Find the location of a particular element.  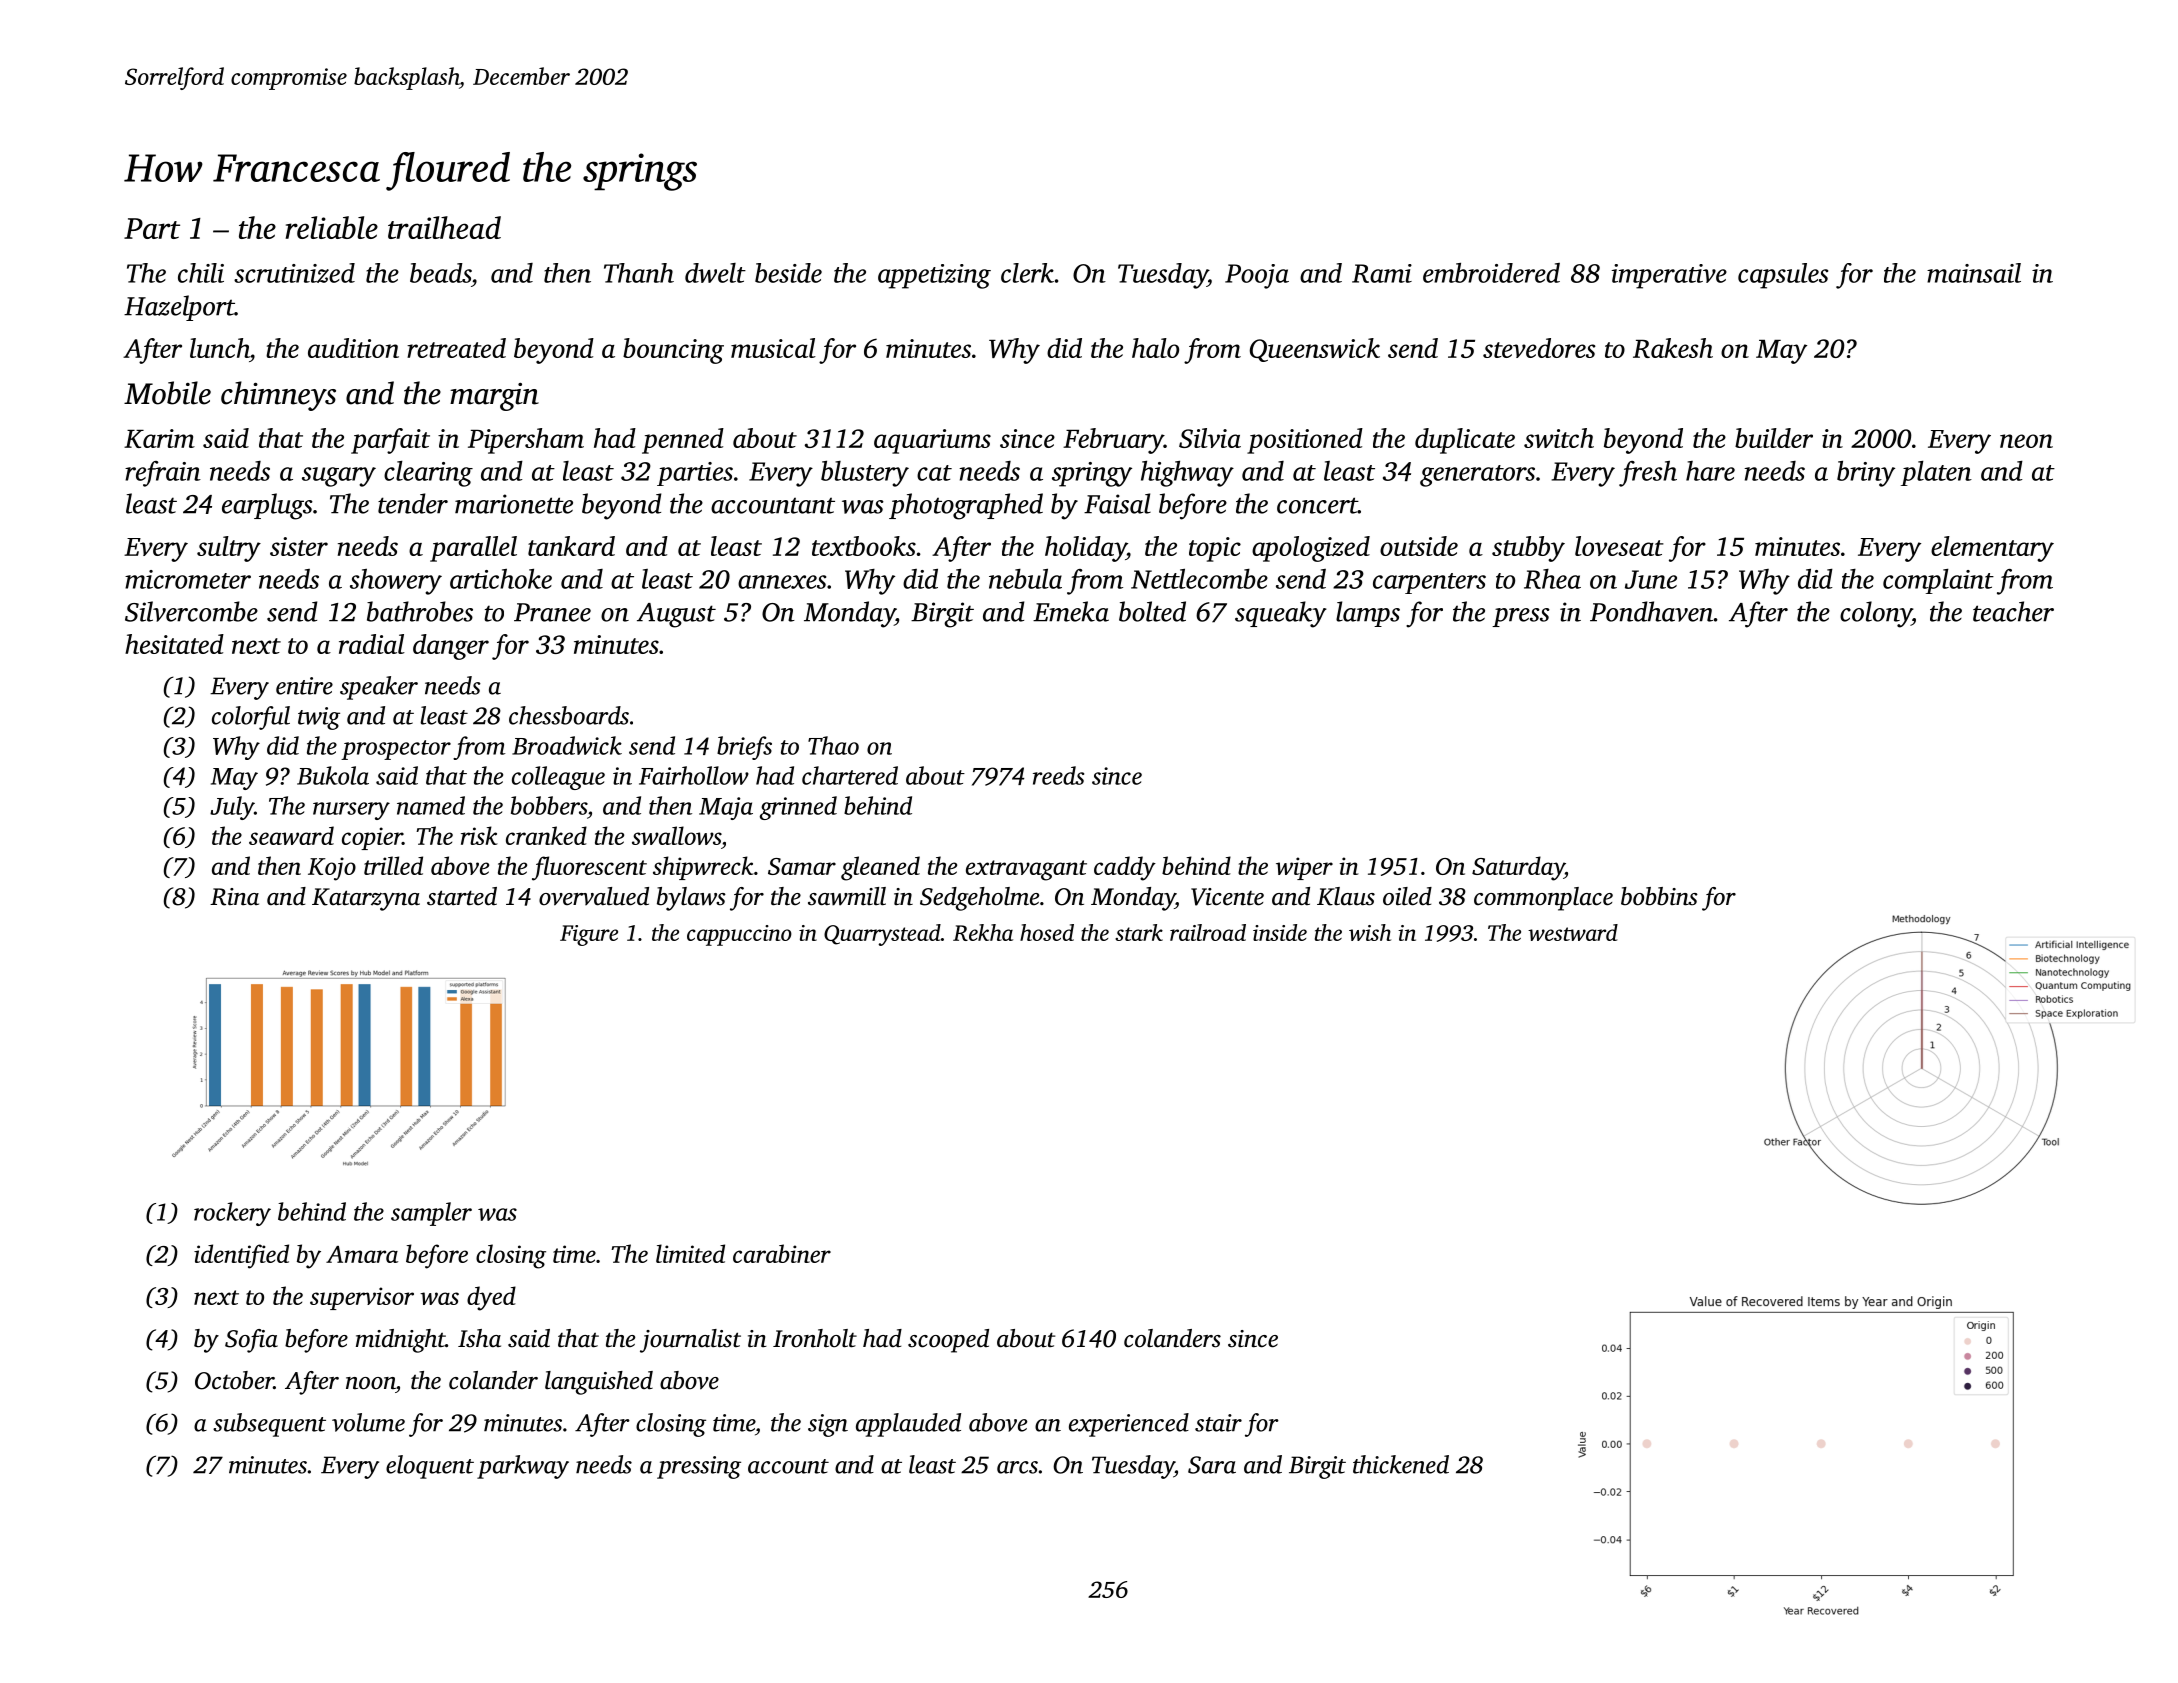

capsules is located at coordinates (1783, 276).
